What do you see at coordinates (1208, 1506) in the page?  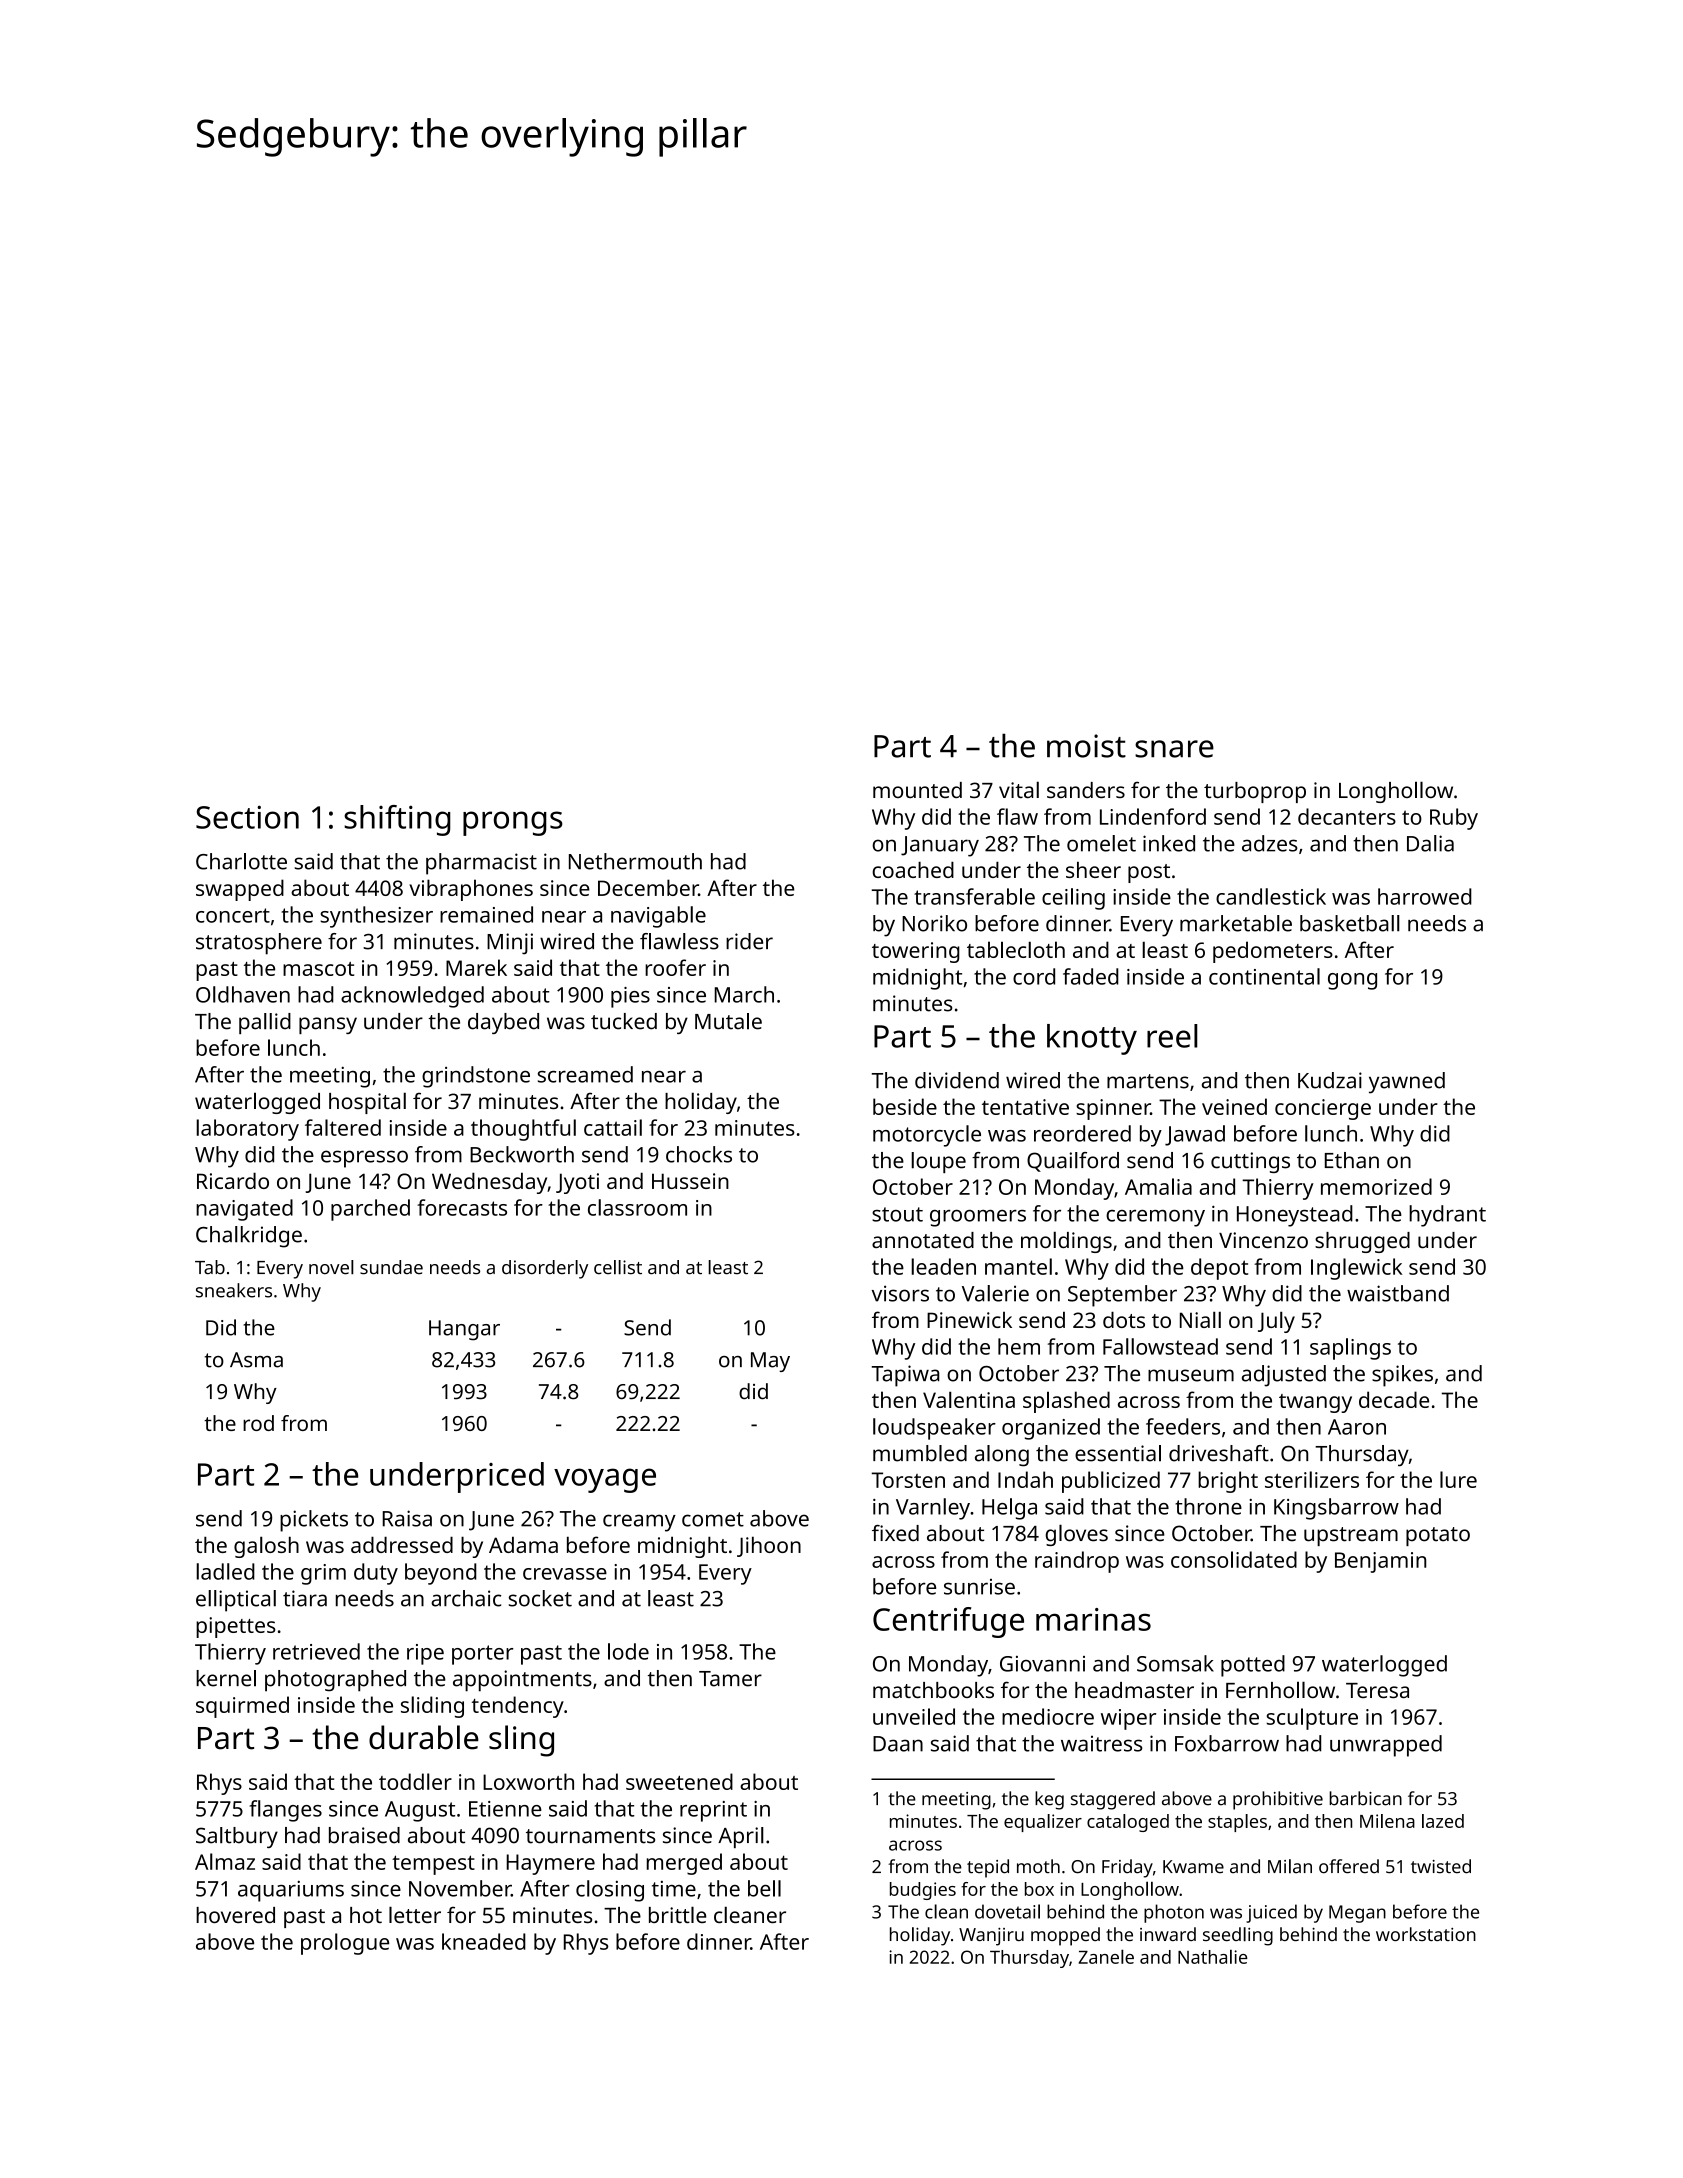 I see `throne` at bounding box center [1208, 1506].
